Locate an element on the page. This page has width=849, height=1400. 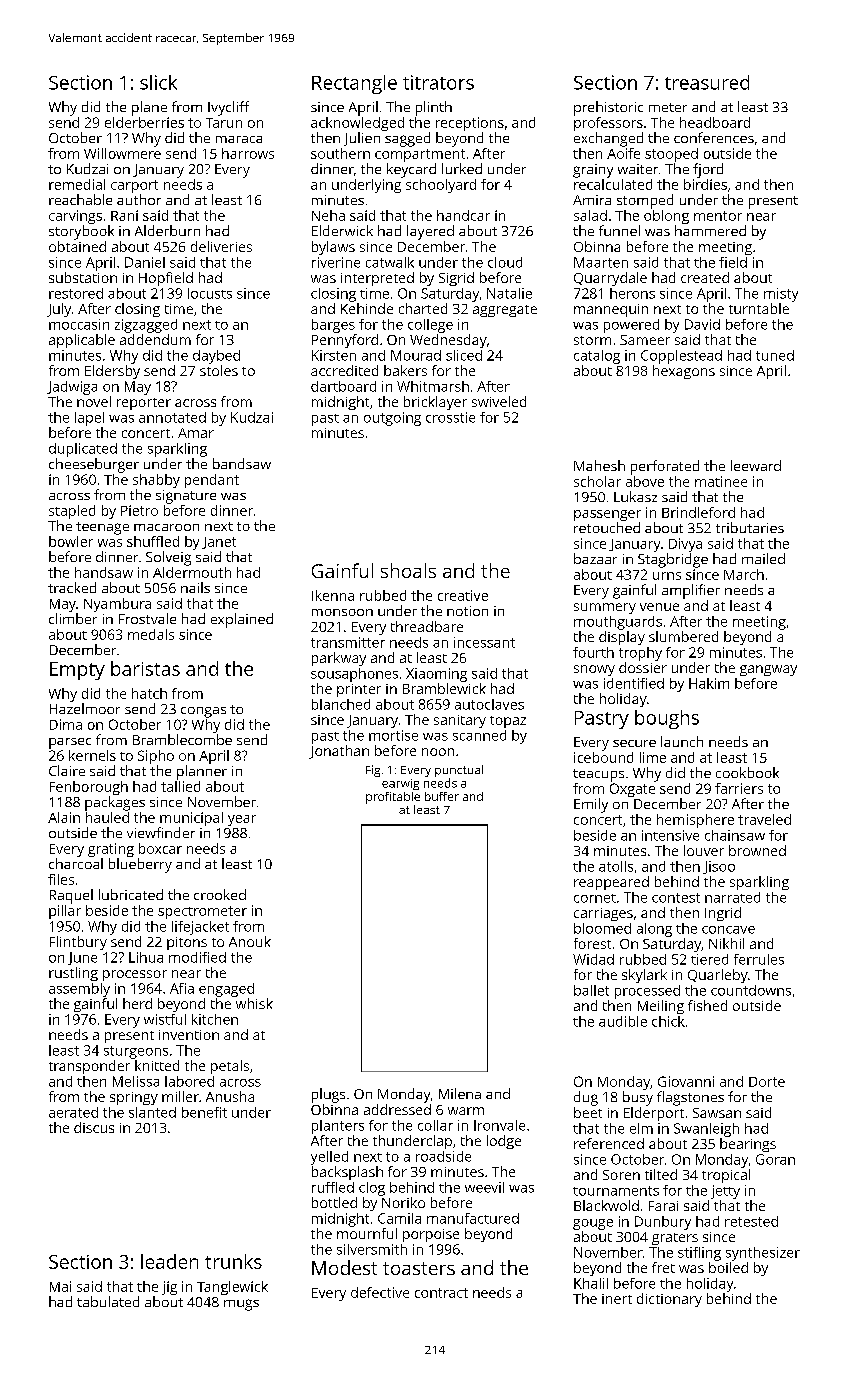
Modest is located at coordinates (344, 1267).
